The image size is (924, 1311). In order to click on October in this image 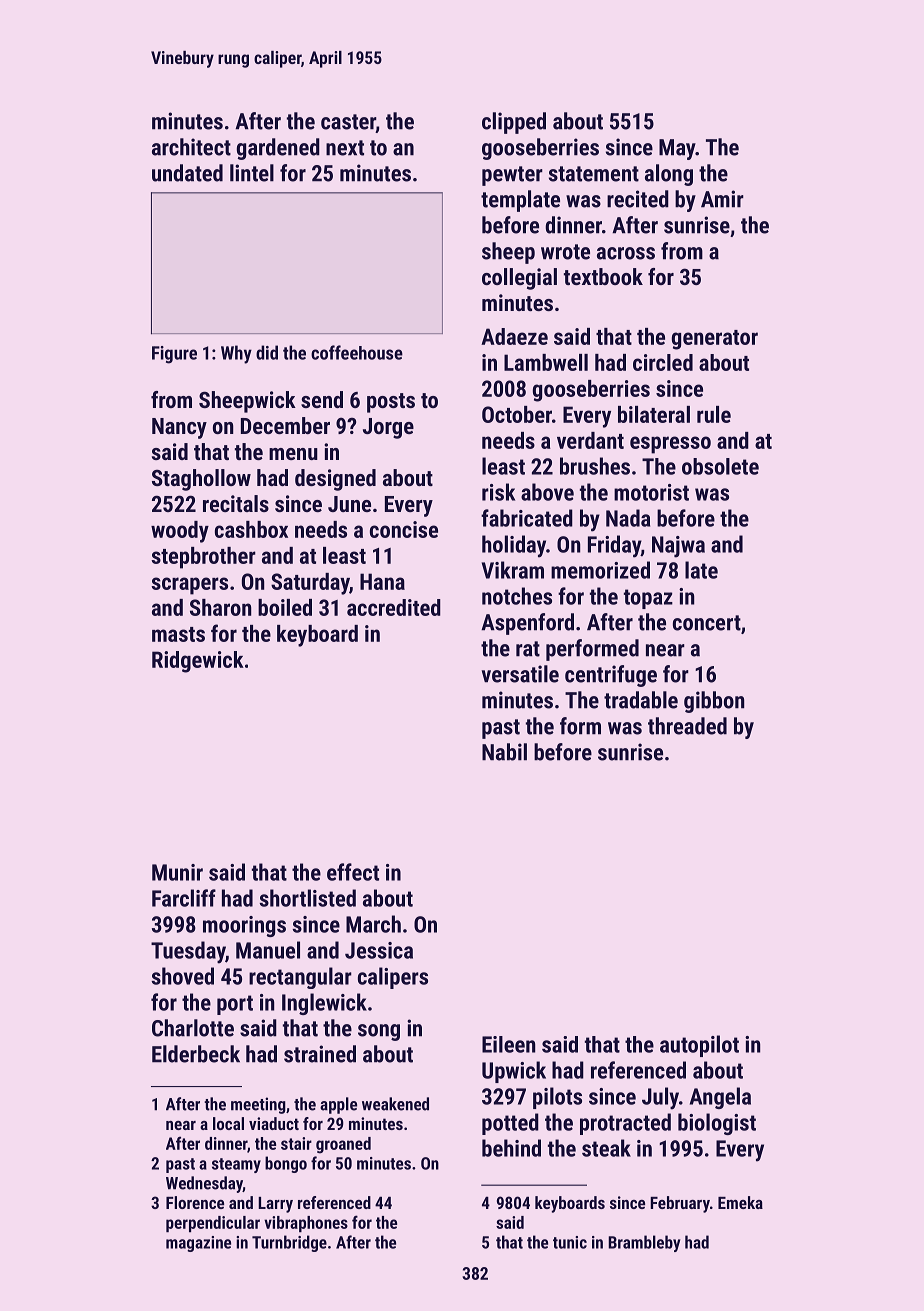, I will do `click(517, 414)`.
